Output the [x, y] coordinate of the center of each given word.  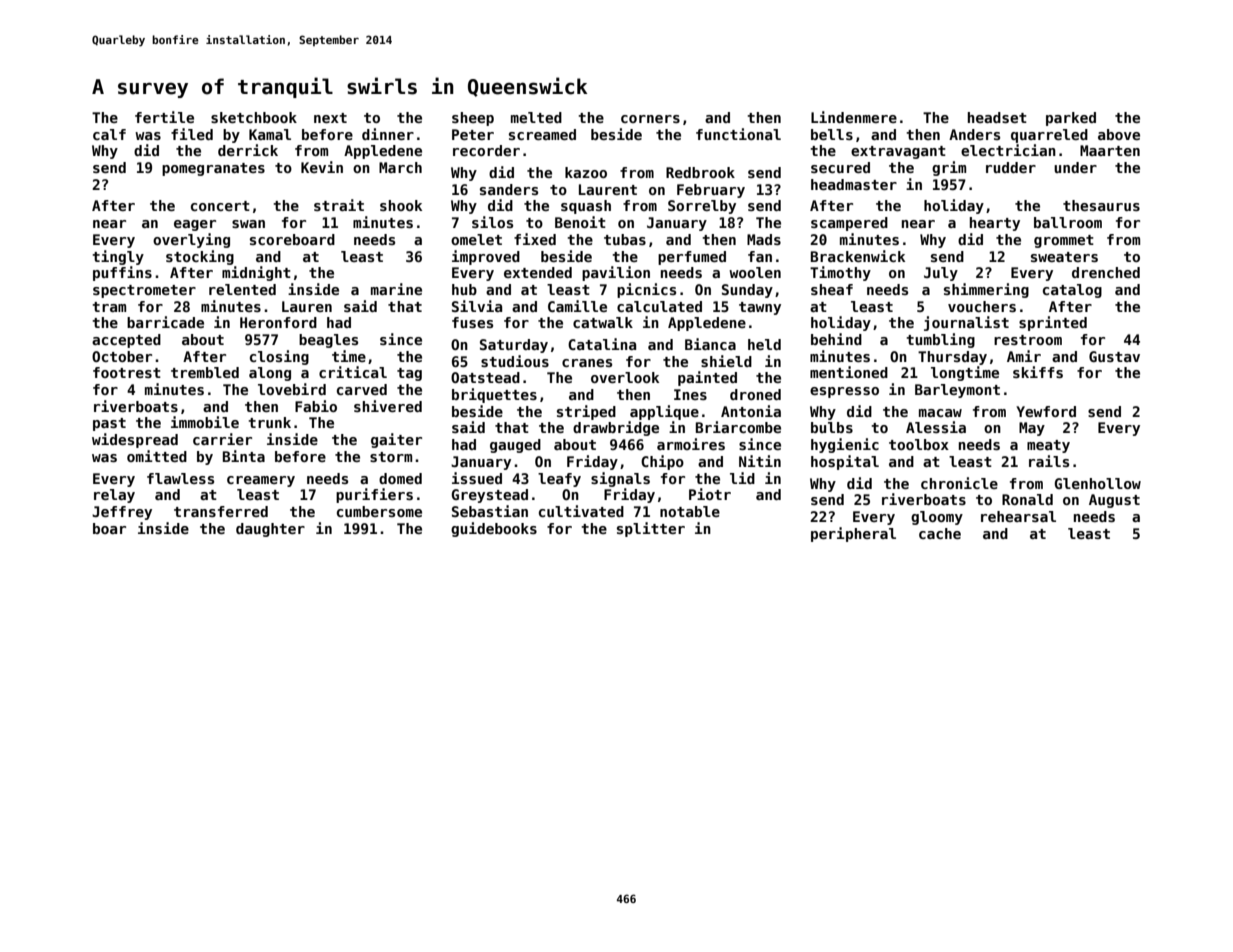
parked [1071, 119]
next [330, 118]
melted [536, 117]
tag [409, 374]
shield [726, 361]
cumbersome [379, 511]
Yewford [1046, 411]
